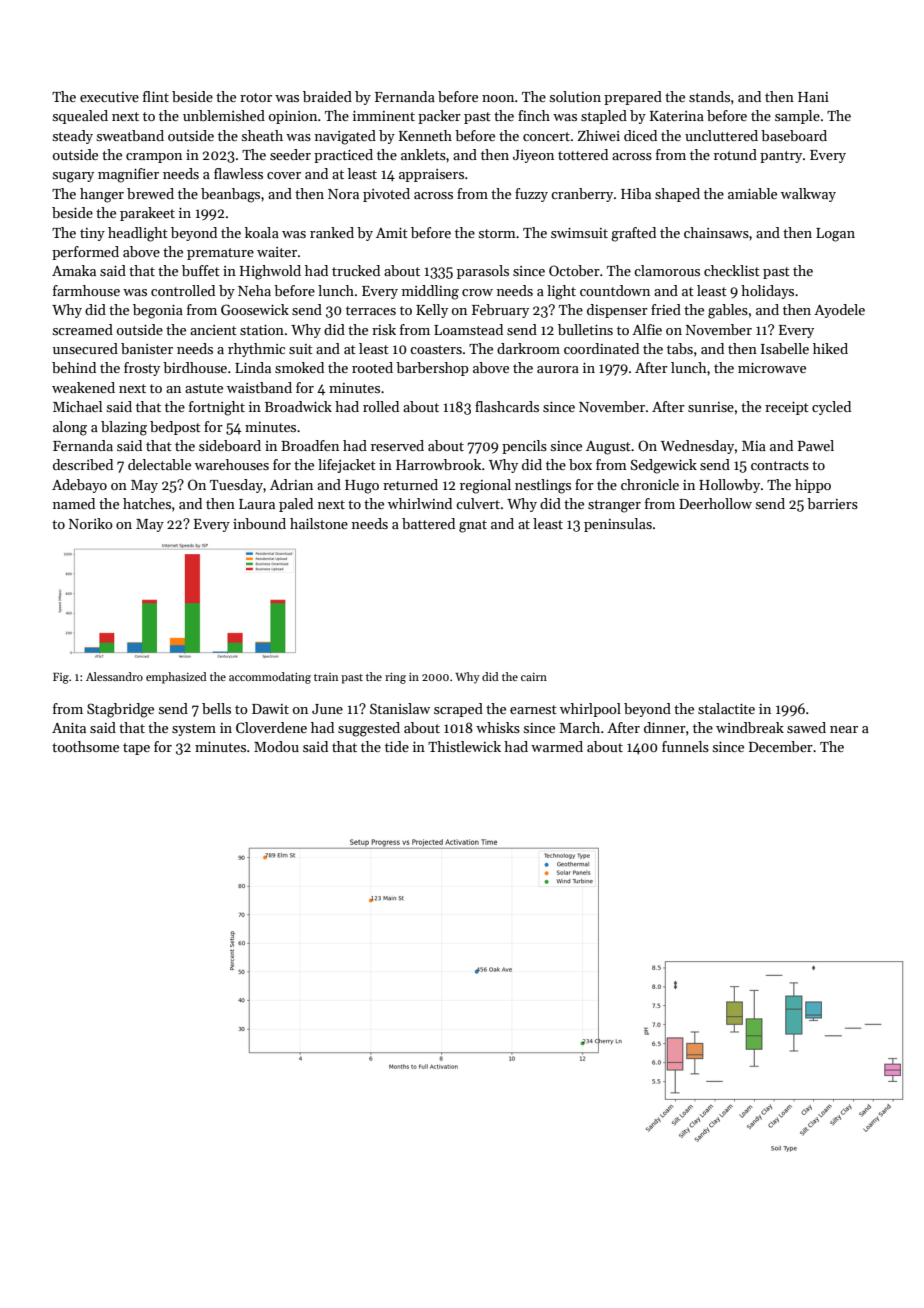  I want to click on tape, so click(136, 749).
